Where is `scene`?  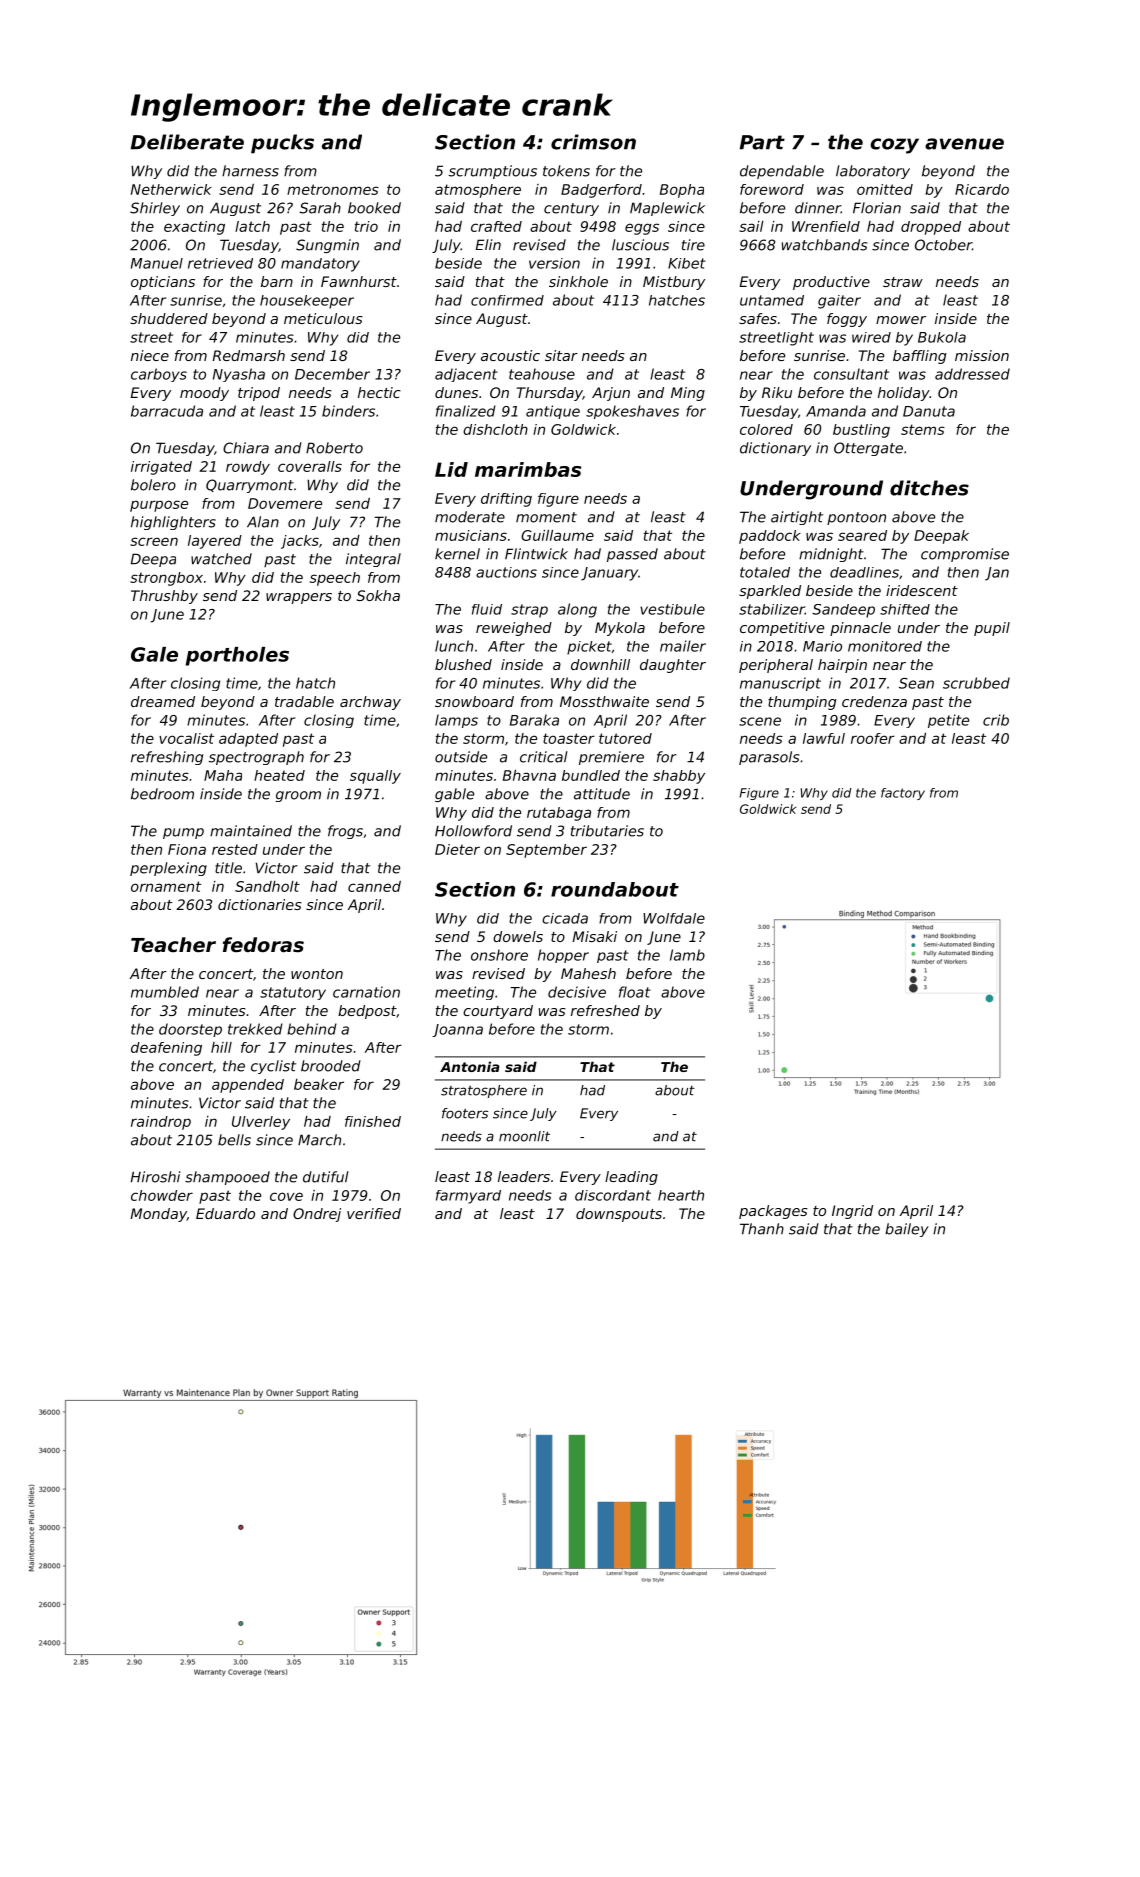 scene is located at coordinates (760, 721).
